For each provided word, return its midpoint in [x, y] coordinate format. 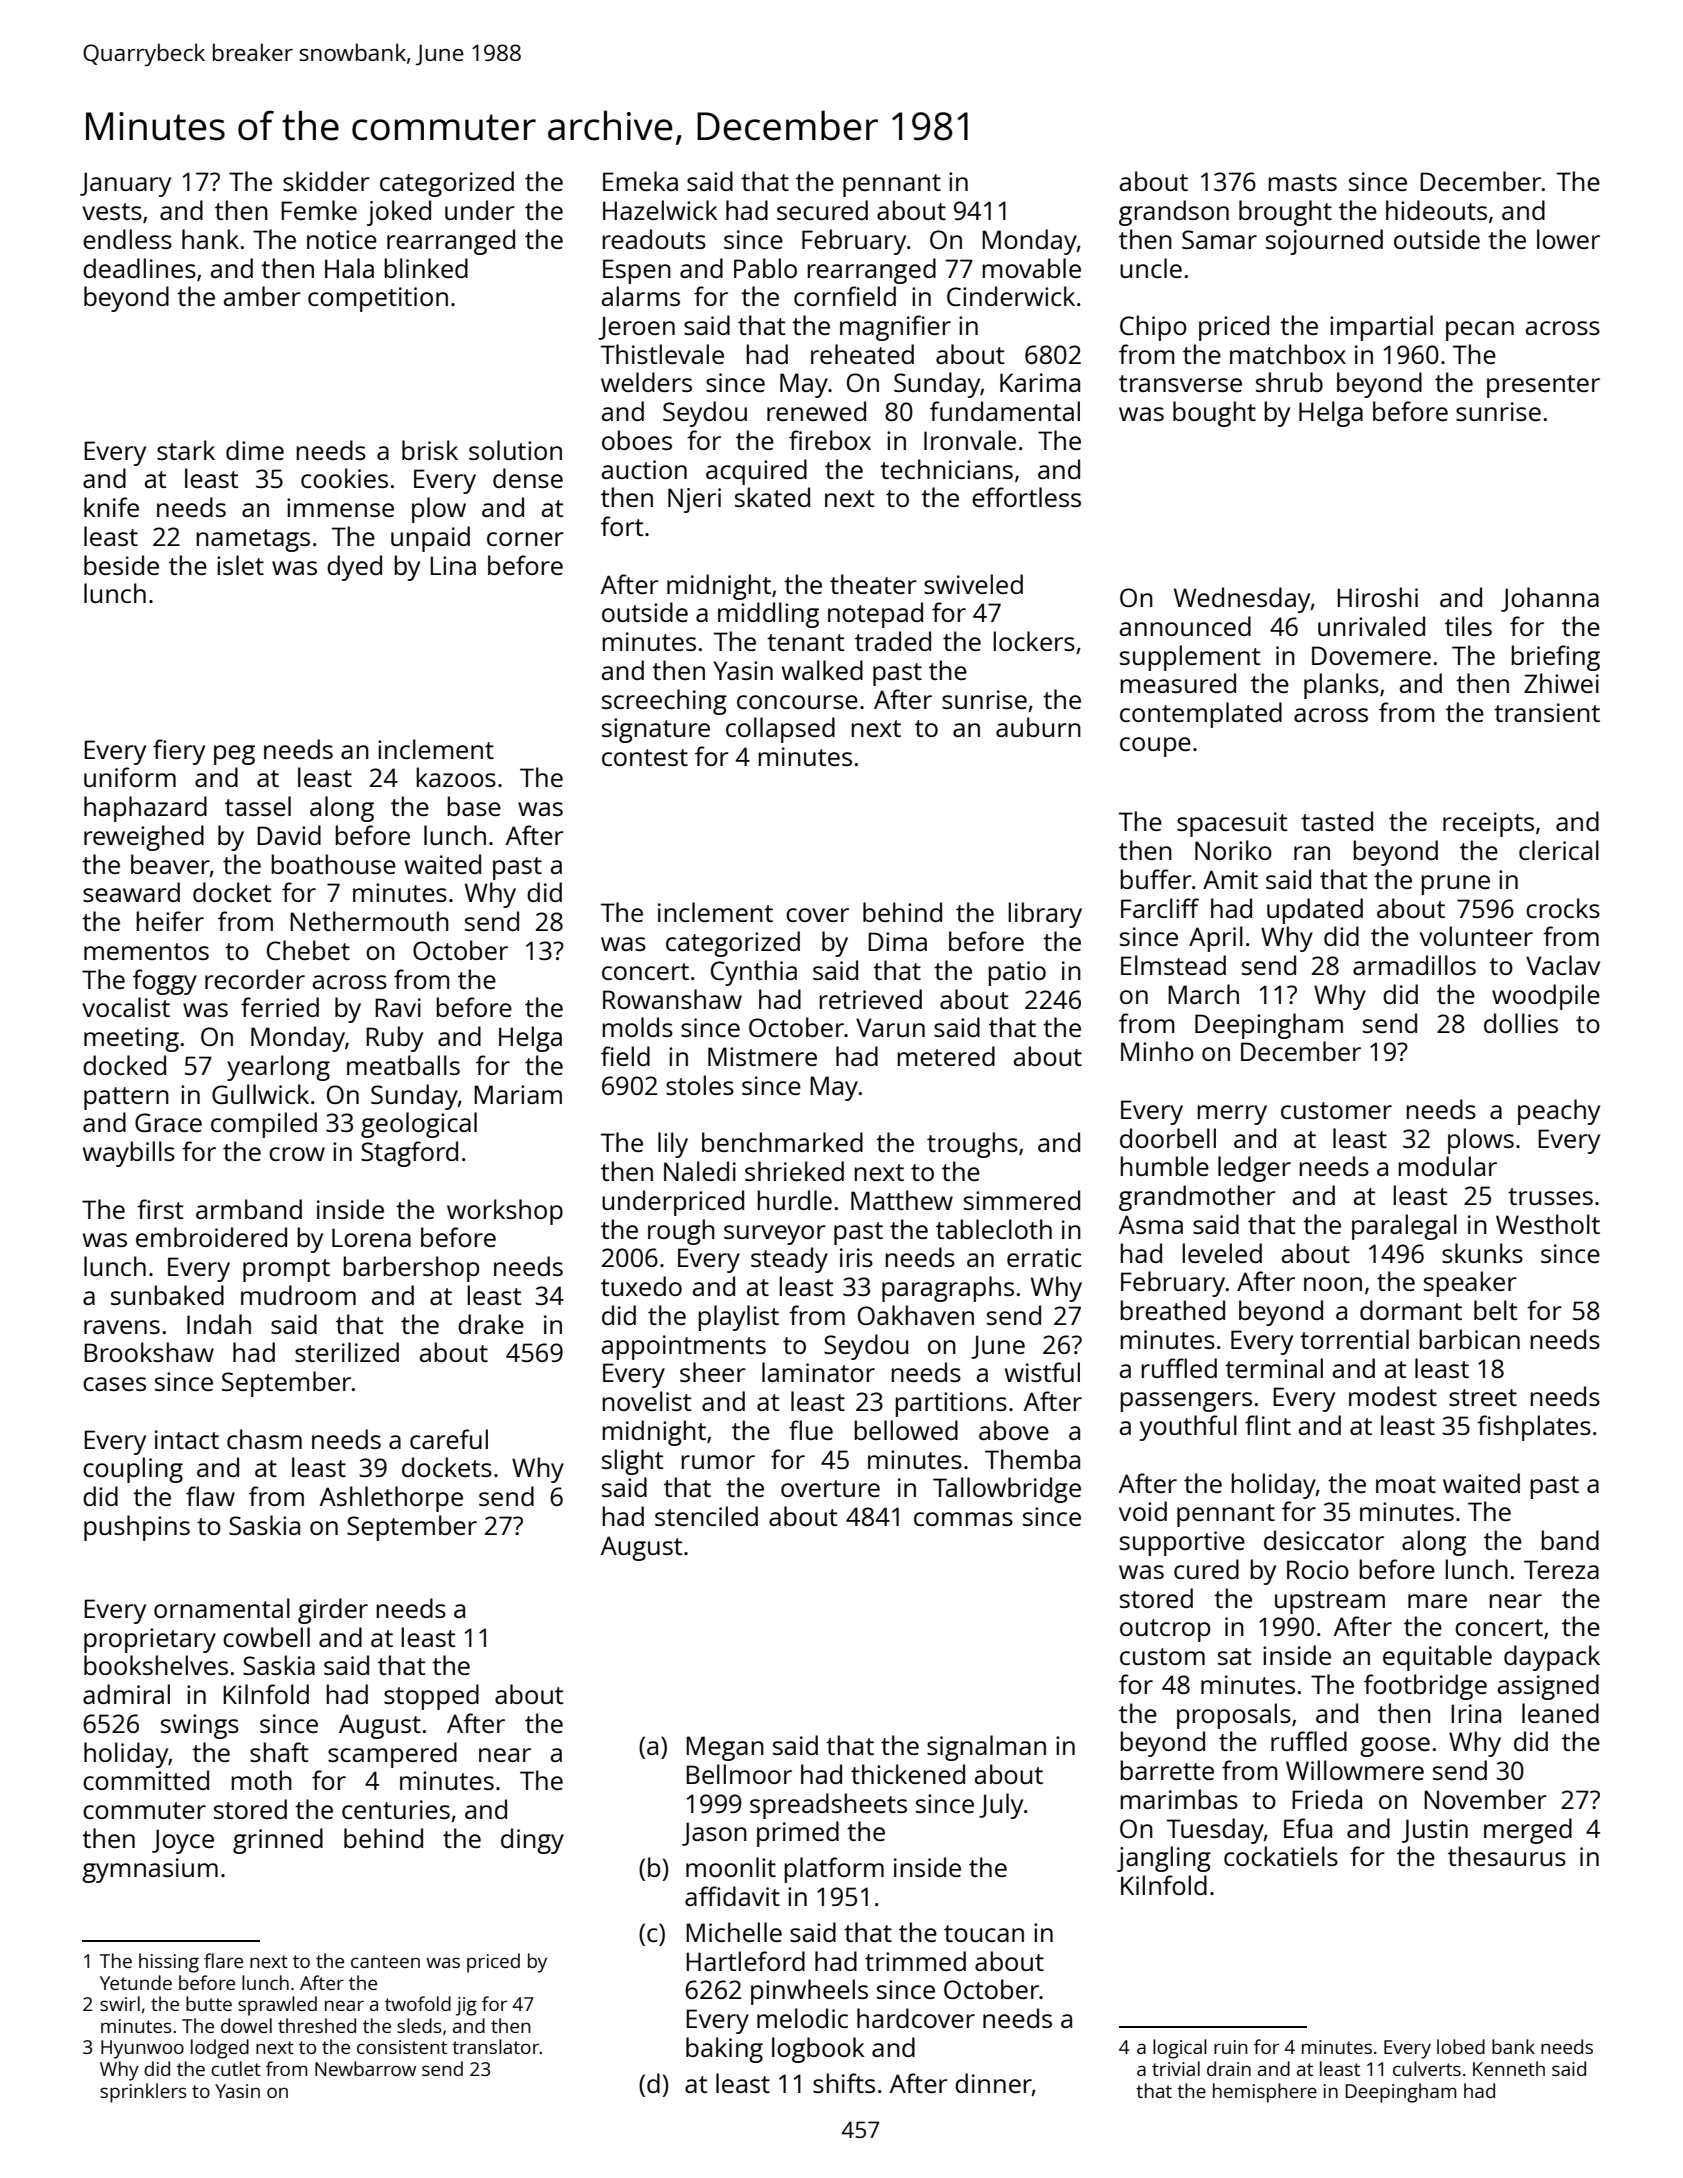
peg [234, 755]
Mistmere [762, 1056]
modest [1393, 1396]
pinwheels [809, 1992]
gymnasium [150, 1870]
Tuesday [1215, 1831]
